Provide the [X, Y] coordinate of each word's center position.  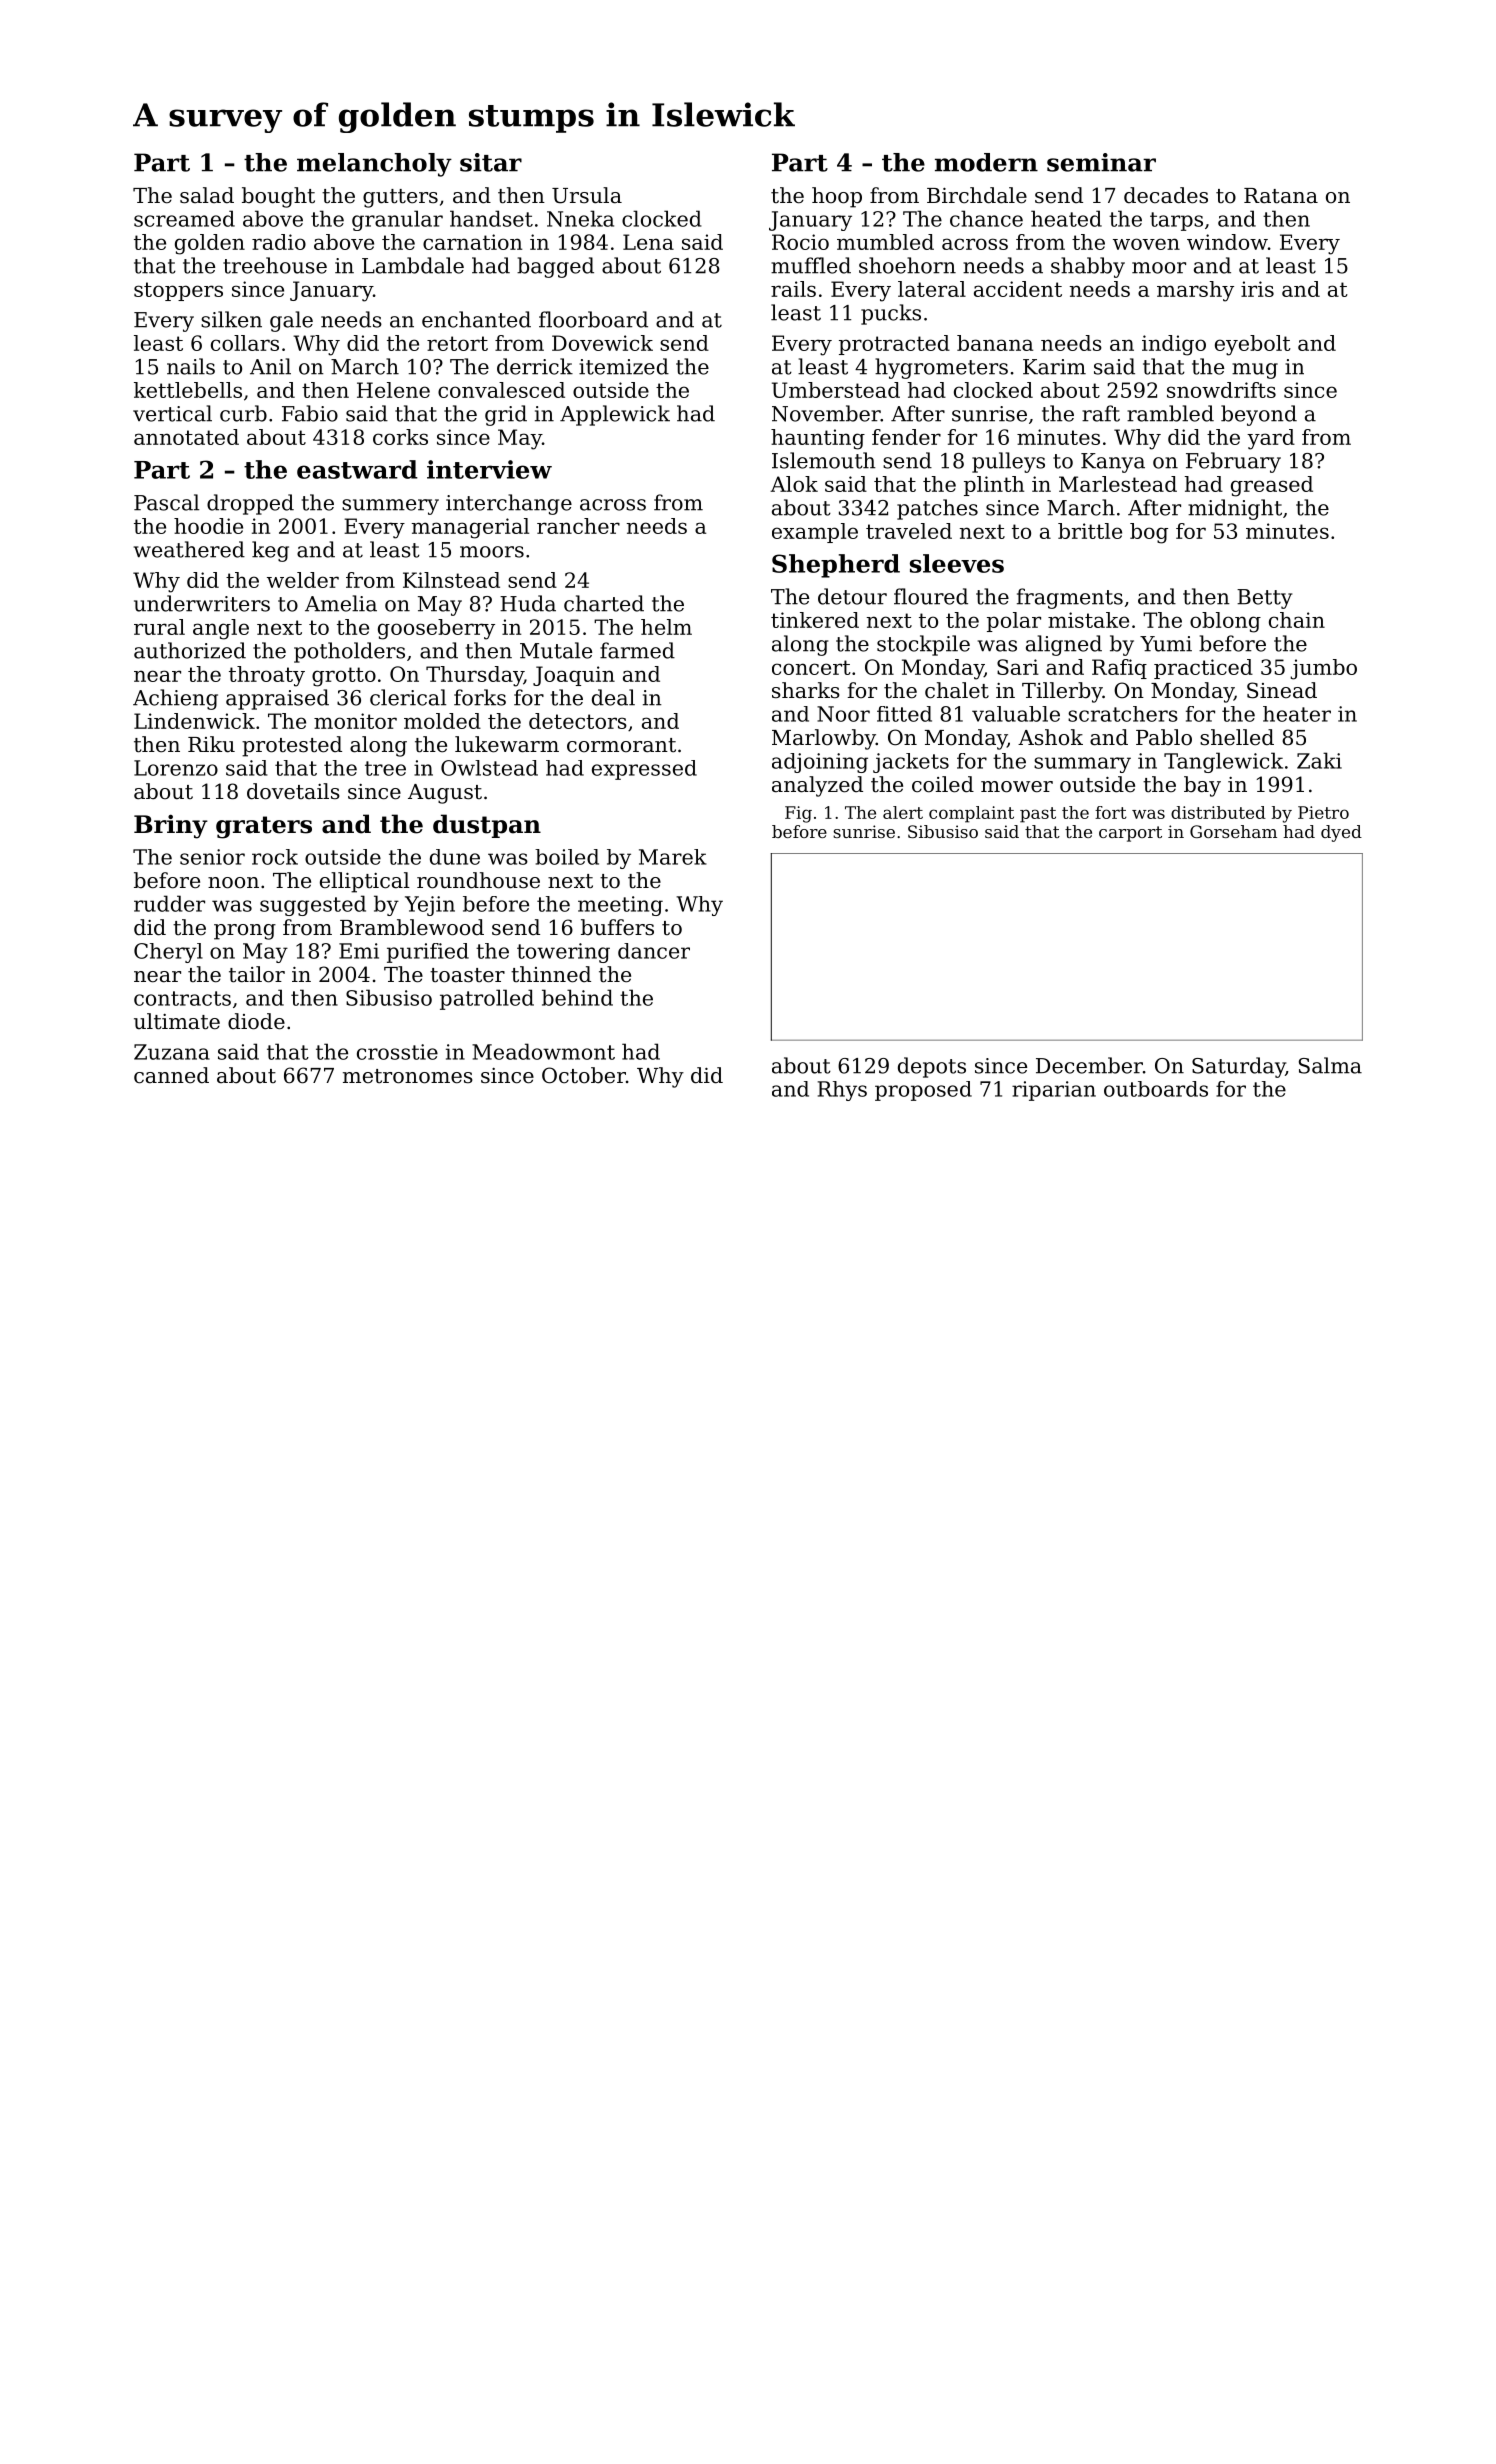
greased [1272, 486]
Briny [171, 826]
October [584, 1075]
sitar [491, 162]
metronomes [408, 1076]
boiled [567, 857]
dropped [250, 504]
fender [906, 437]
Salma [1330, 1065]
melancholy [374, 165]
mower [1017, 787]
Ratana [1281, 196]
